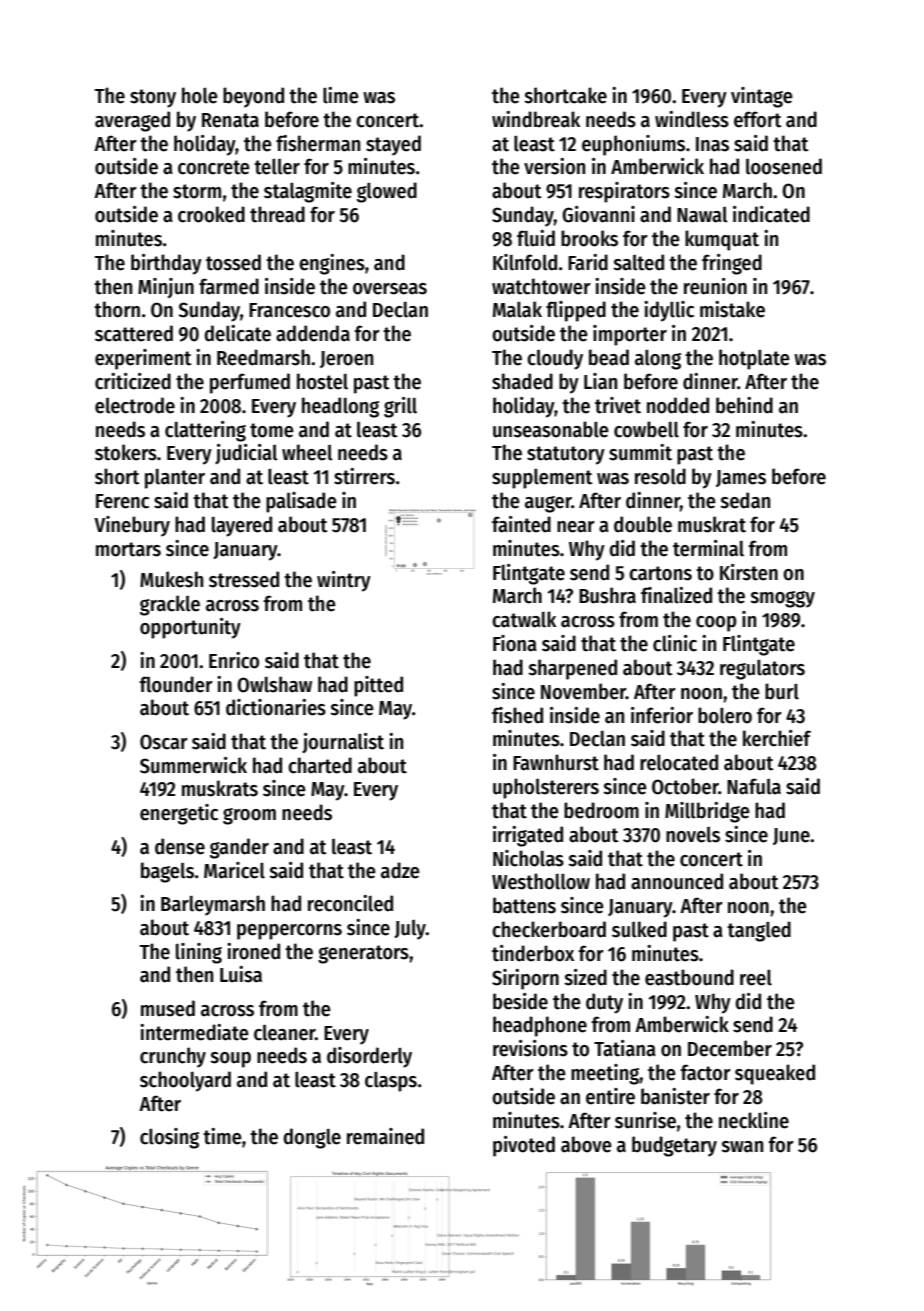  What do you see at coordinates (363, 954) in the page?
I see `generators` at bounding box center [363, 954].
